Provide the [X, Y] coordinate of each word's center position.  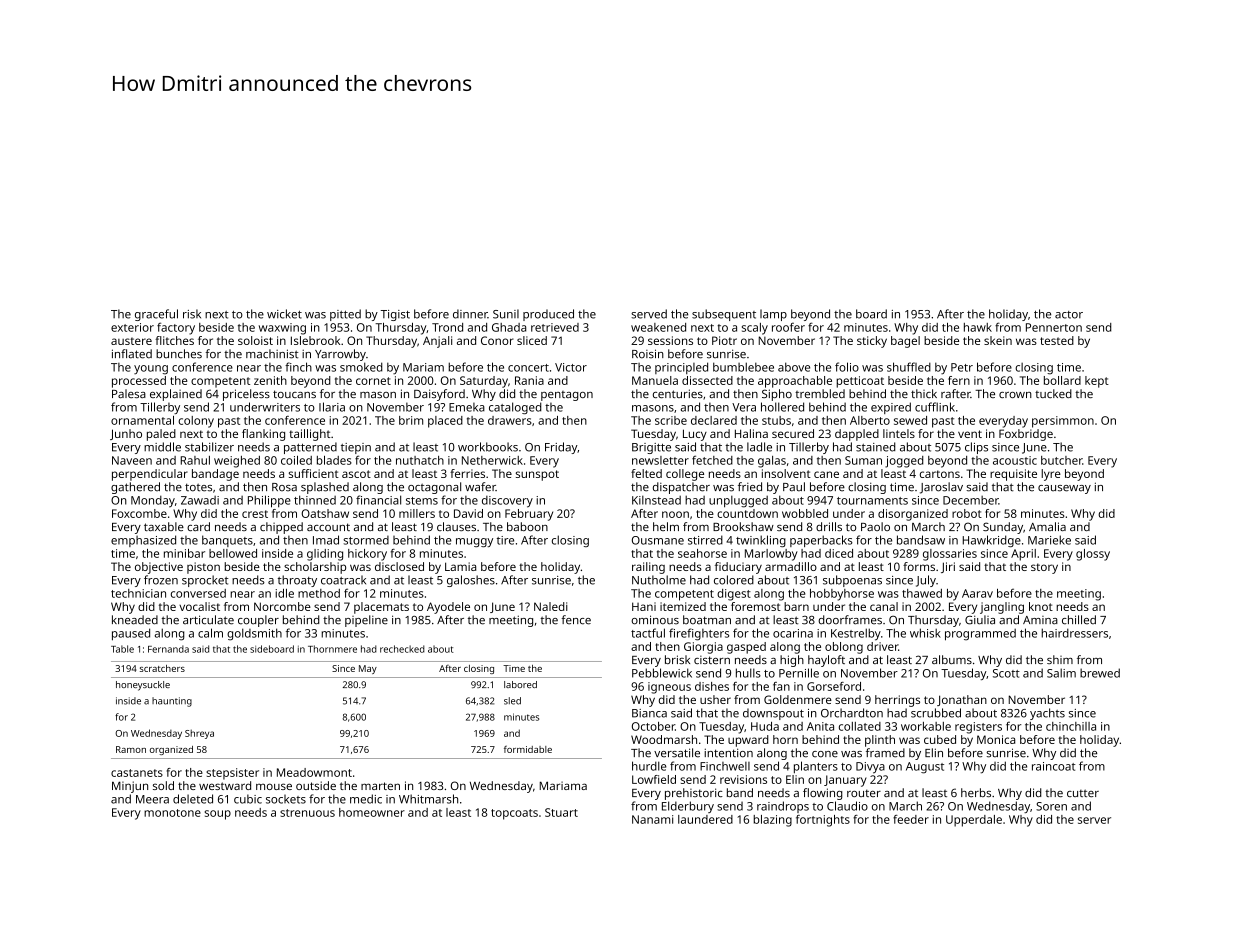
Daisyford [439, 395]
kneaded [135, 620]
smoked [361, 367]
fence [576, 620]
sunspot [537, 475]
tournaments [872, 501]
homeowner [372, 812]
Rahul [195, 460]
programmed [980, 634]
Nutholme [659, 580]
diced [839, 553]
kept [1097, 382]
